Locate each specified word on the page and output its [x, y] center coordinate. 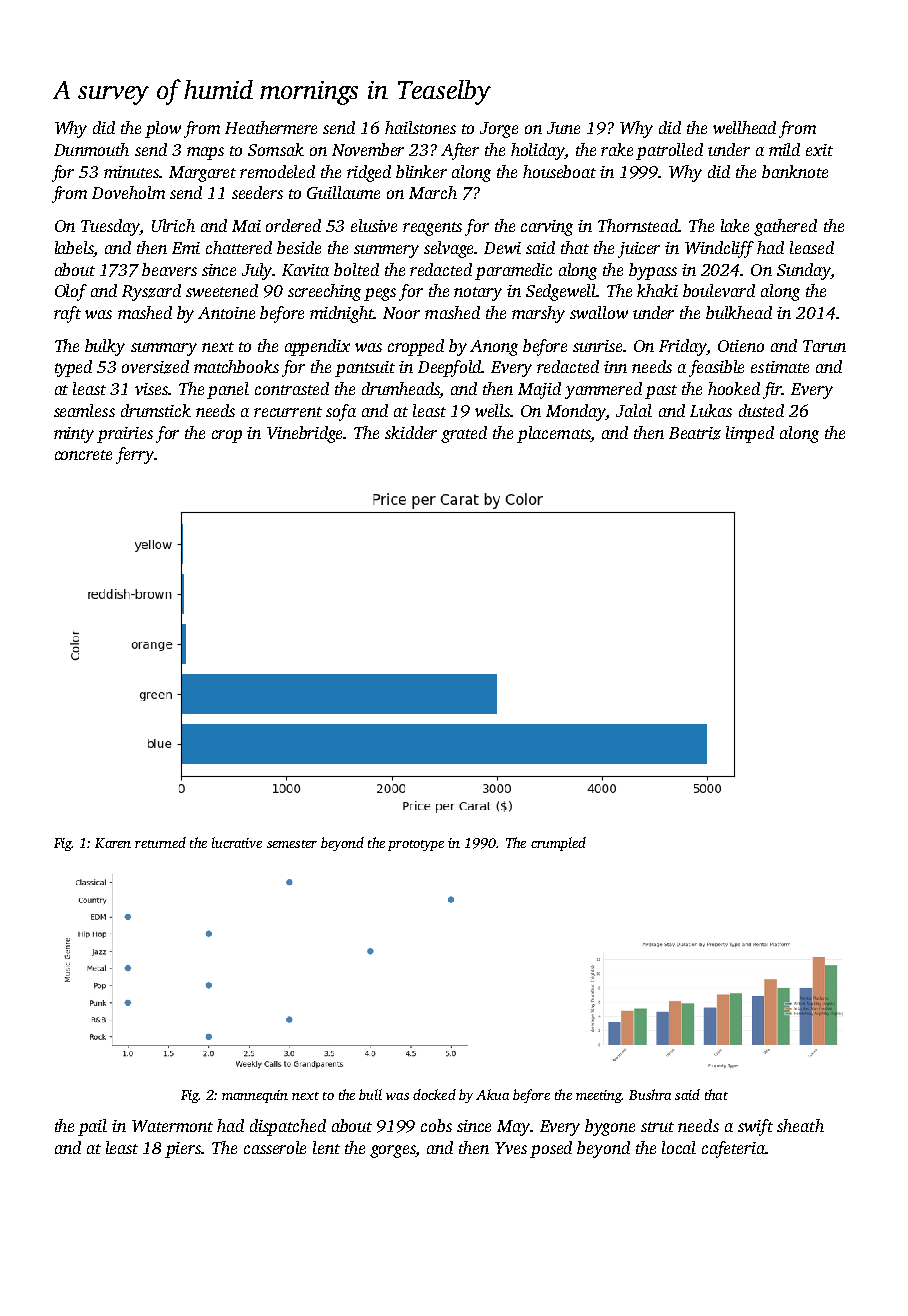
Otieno [741, 346]
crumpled [558, 844]
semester [292, 844]
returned [160, 842]
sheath [800, 1125]
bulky [105, 347]
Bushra [650, 1094]
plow [163, 129]
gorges [392, 1151]
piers [183, 1150]
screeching [324, 292]
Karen [113, 843]
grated [464, 434]
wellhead [744, 127]
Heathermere [271, 127]
